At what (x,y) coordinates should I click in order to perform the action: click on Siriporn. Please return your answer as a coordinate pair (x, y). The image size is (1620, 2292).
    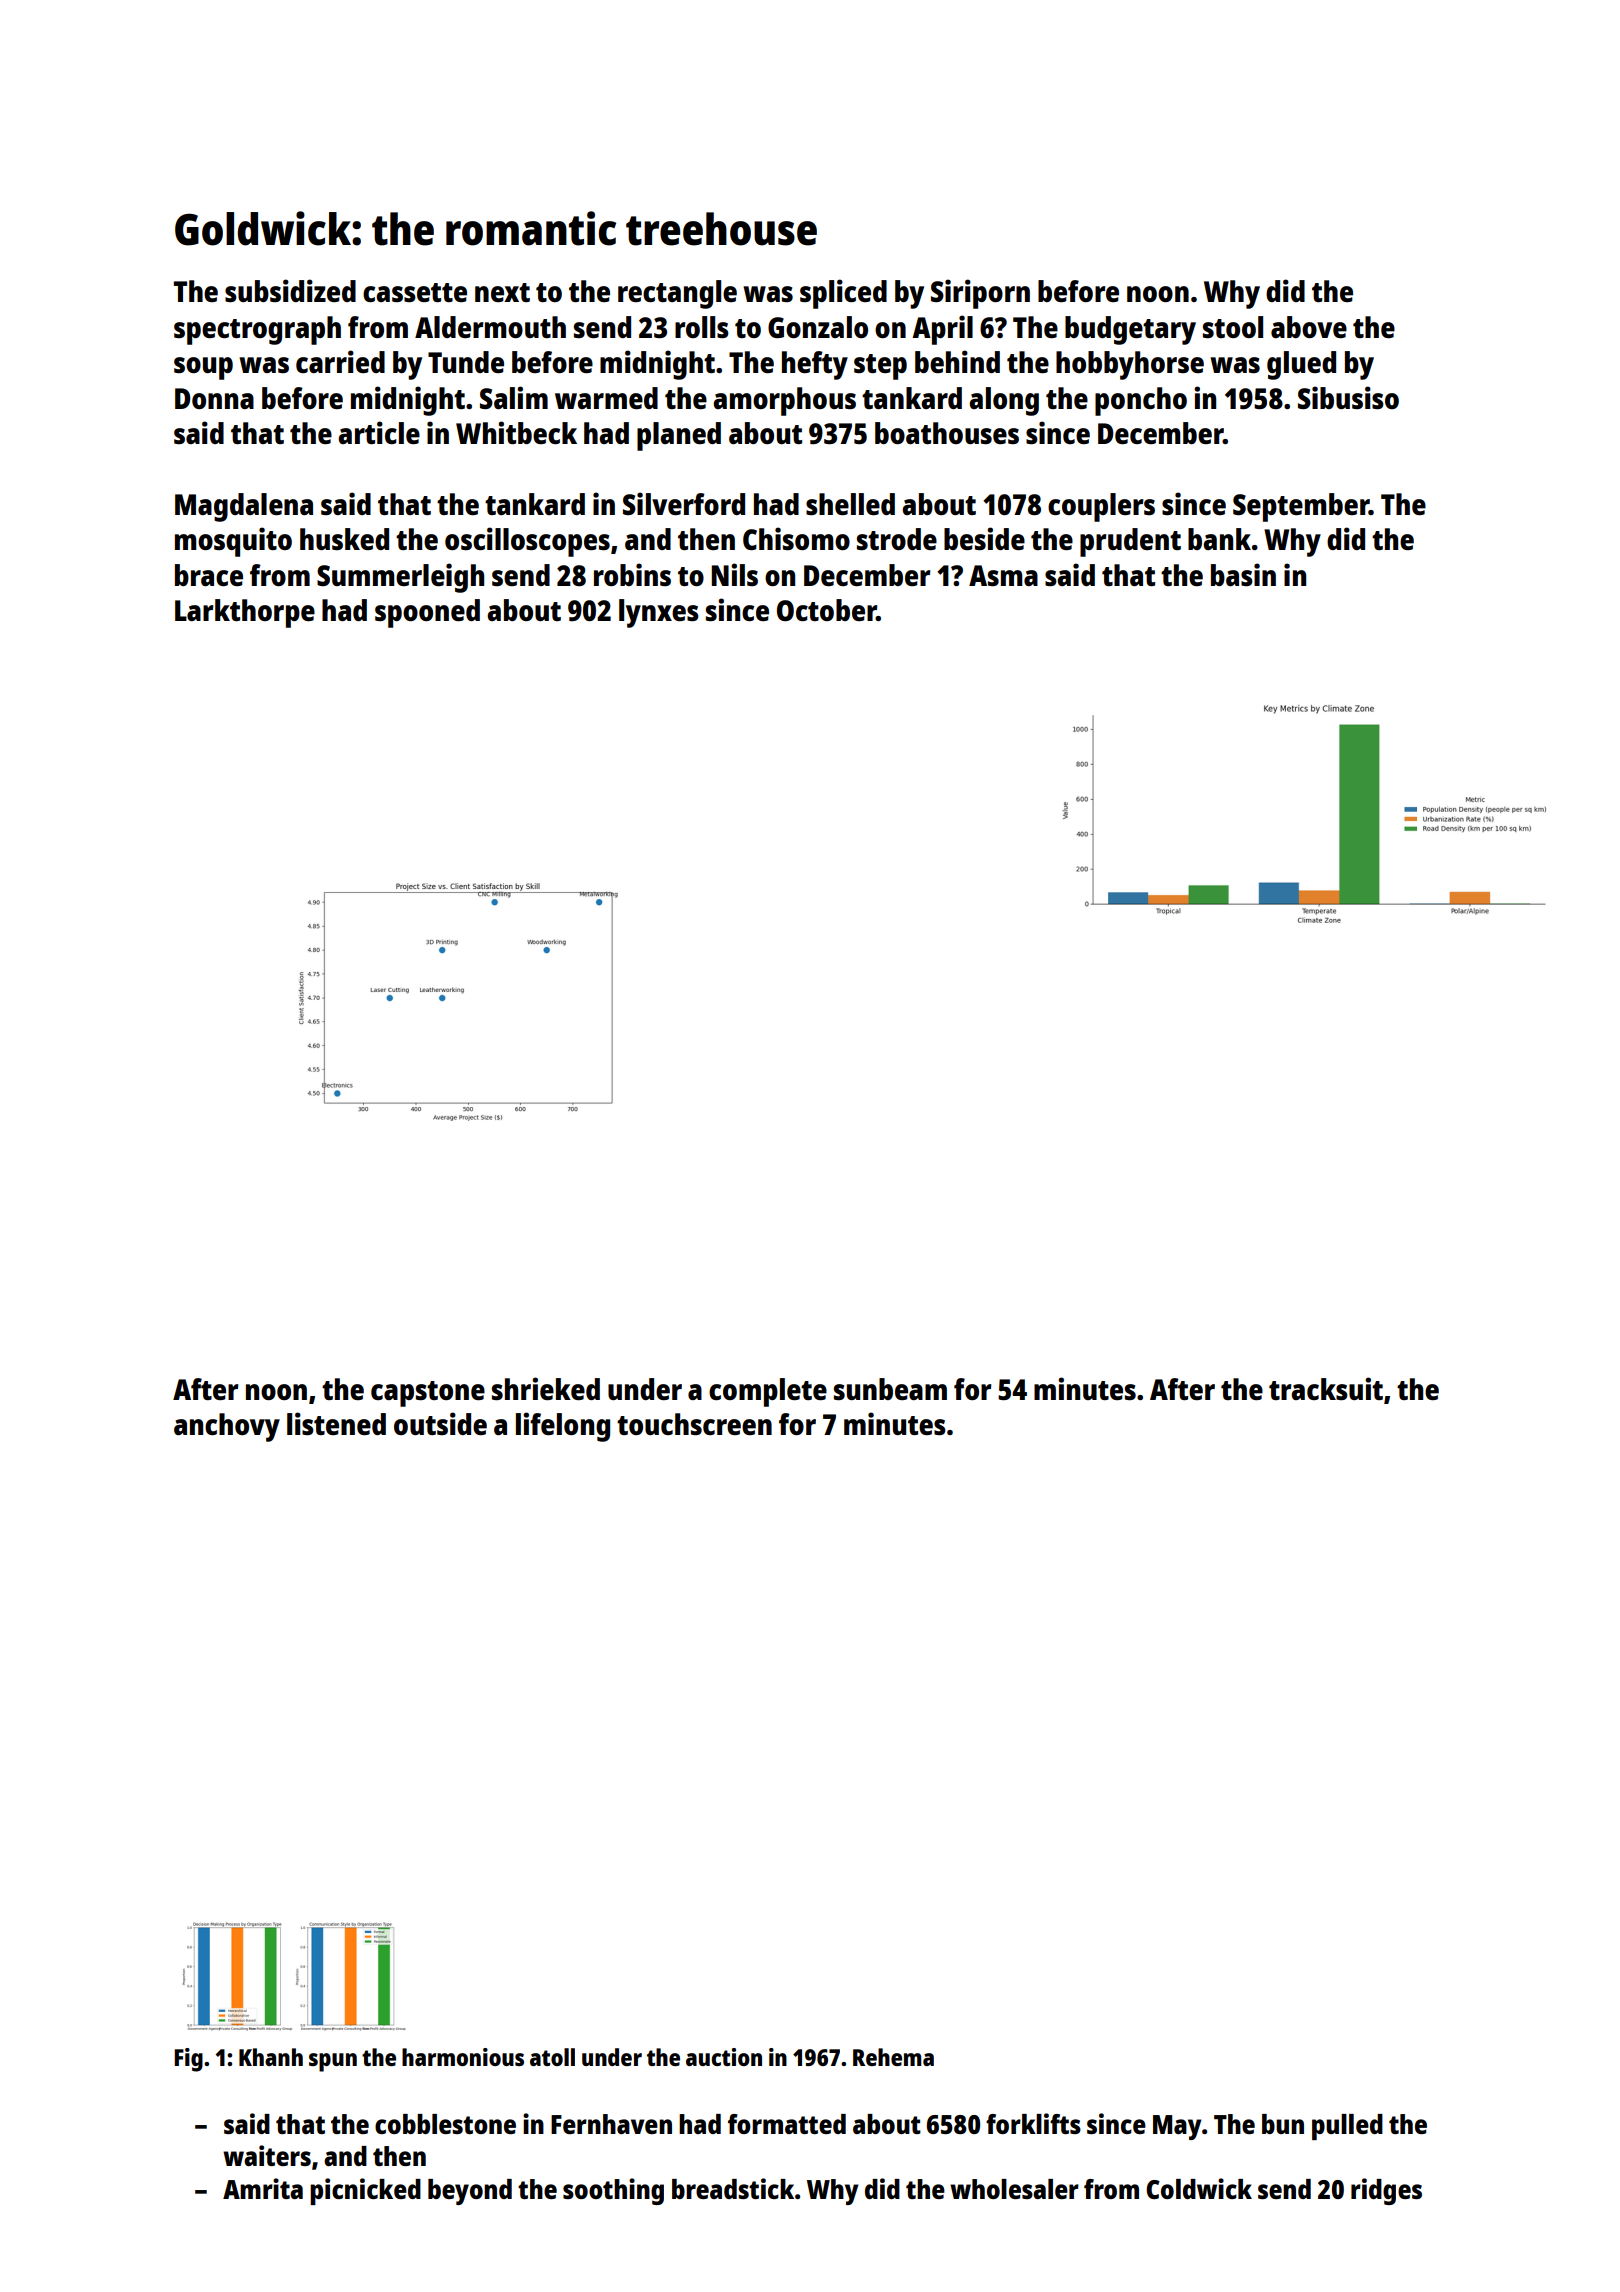
    Looking at the image, I should click on (980, 294).
